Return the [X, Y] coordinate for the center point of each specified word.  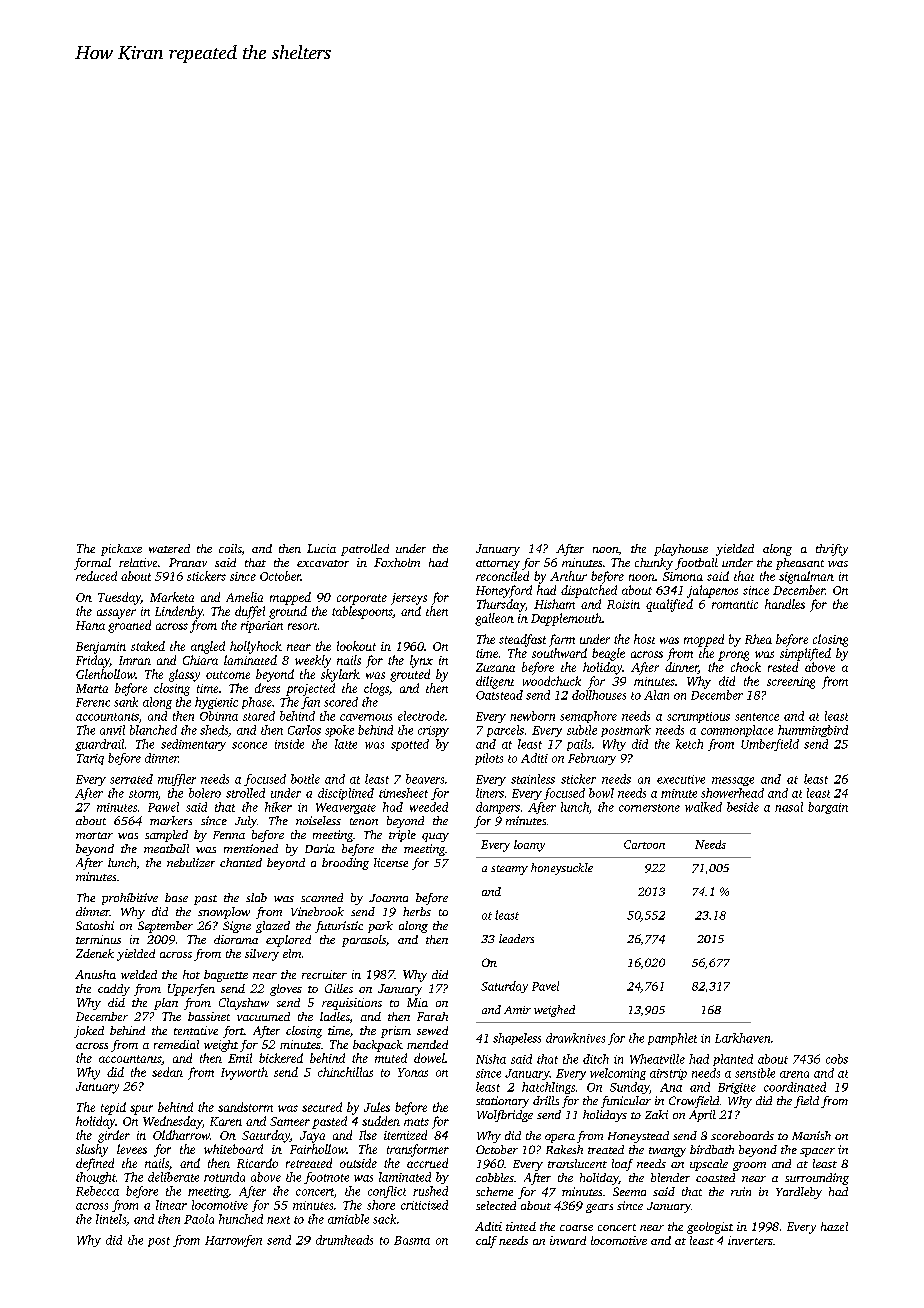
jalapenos [712, 591]
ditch [596, 1059]
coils [230, 548]
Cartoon [644, 844]
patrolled [365, 550]
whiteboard [233, 1149]
